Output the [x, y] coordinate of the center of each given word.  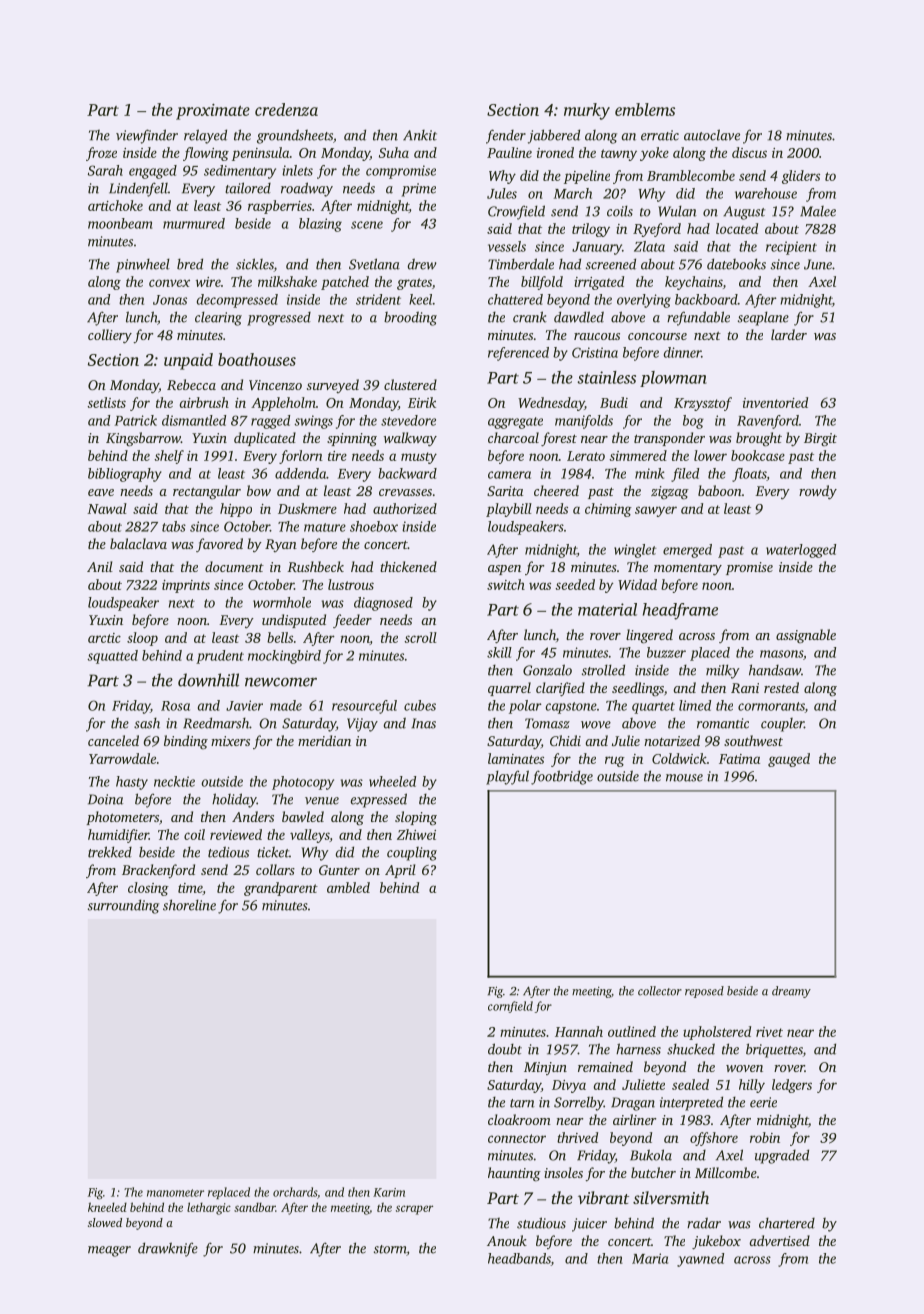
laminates [516, 758]
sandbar [254, 1207]
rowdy [818, 492]
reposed [704, 992]
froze [101, 154]
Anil [100, 566]
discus [749, 152]
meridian [324, 740]
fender [506, 136]
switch [506, 584]
